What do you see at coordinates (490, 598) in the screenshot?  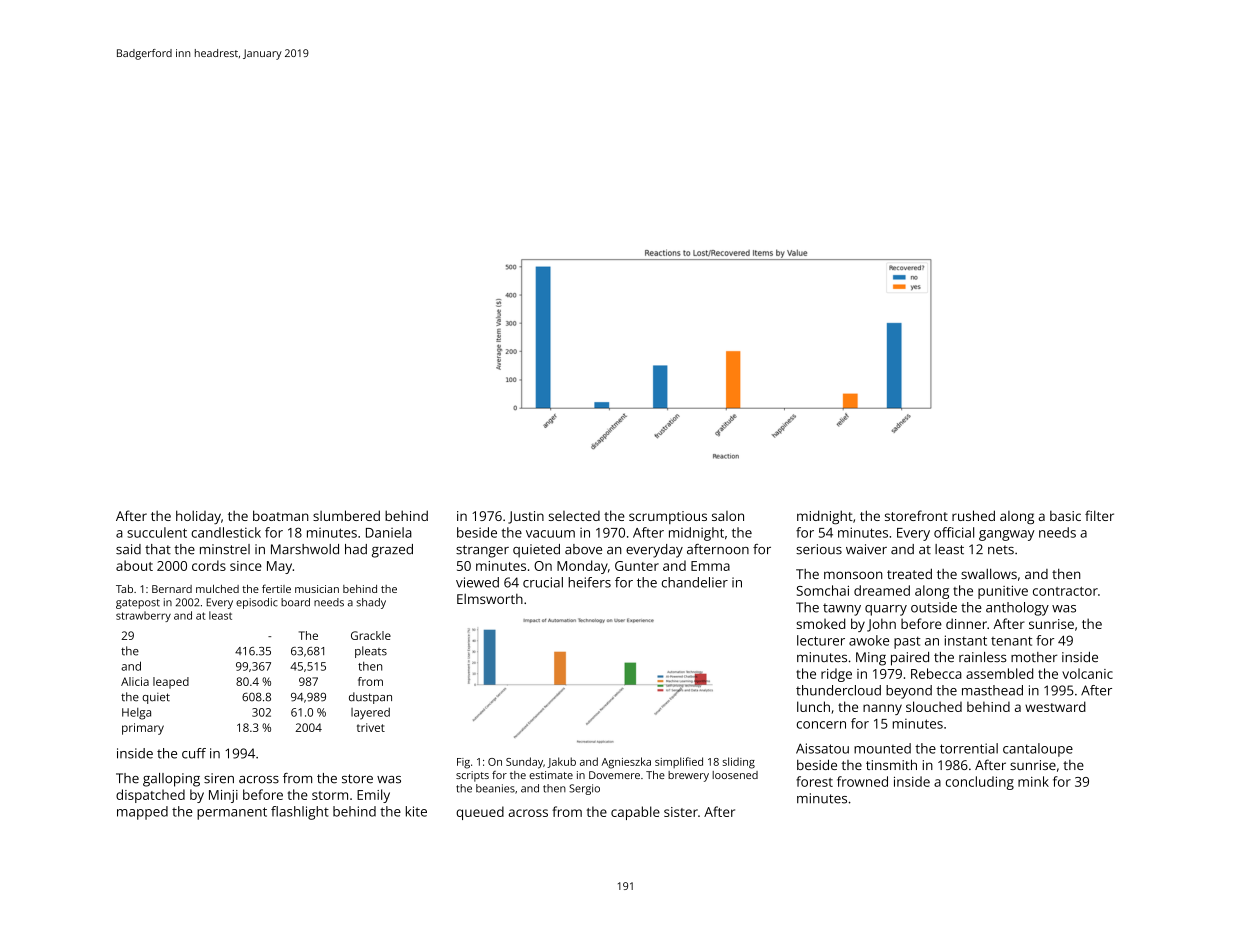 I see `Elmsworth` at bounding box center [490, 598].
